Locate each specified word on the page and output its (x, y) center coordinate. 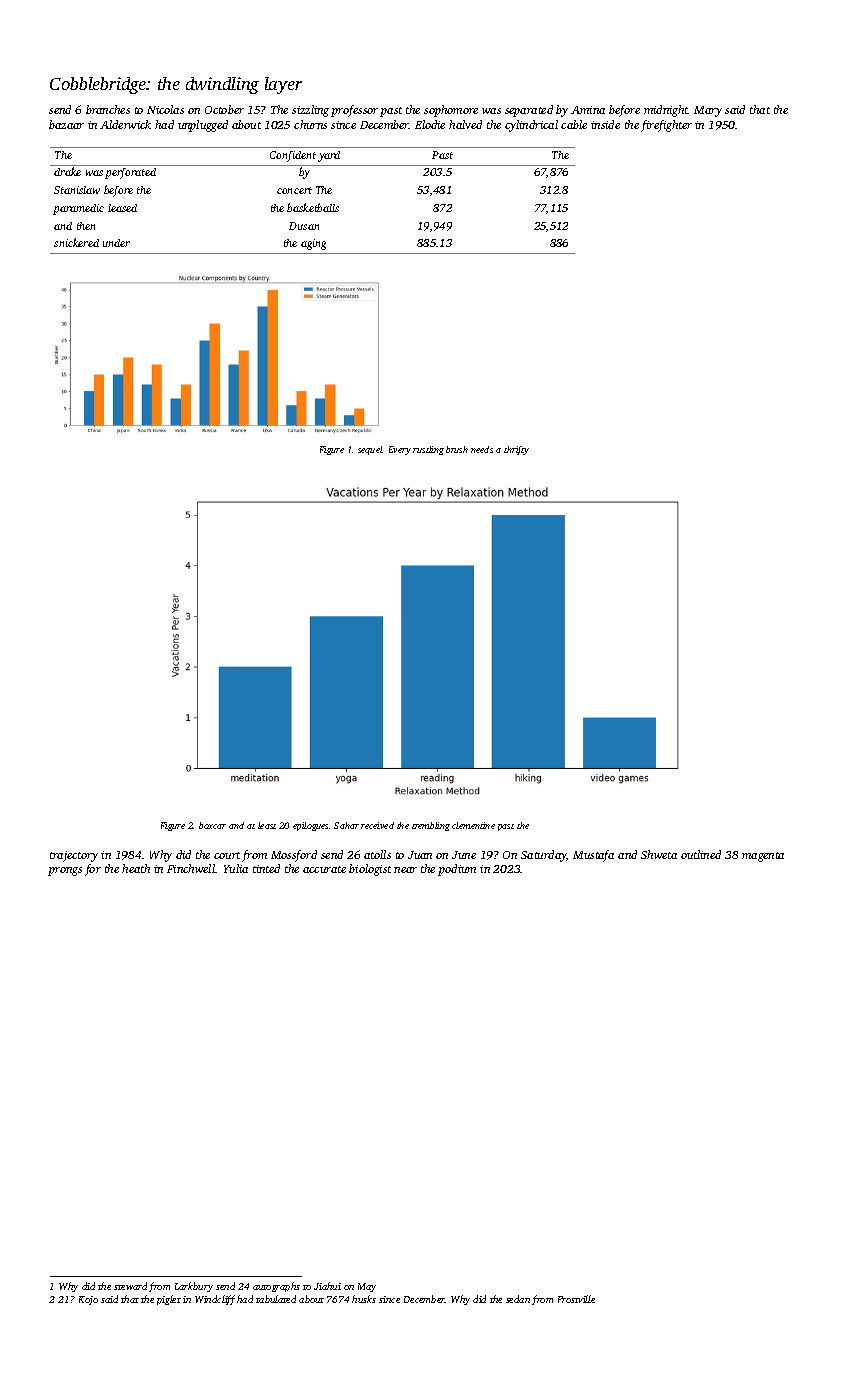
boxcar (212, 825)
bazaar (66, 124)
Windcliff (215, 1300)
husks (364, 1299)
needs (482, 449)
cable (574, 124)
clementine (473, 825)
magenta (763, 857)
